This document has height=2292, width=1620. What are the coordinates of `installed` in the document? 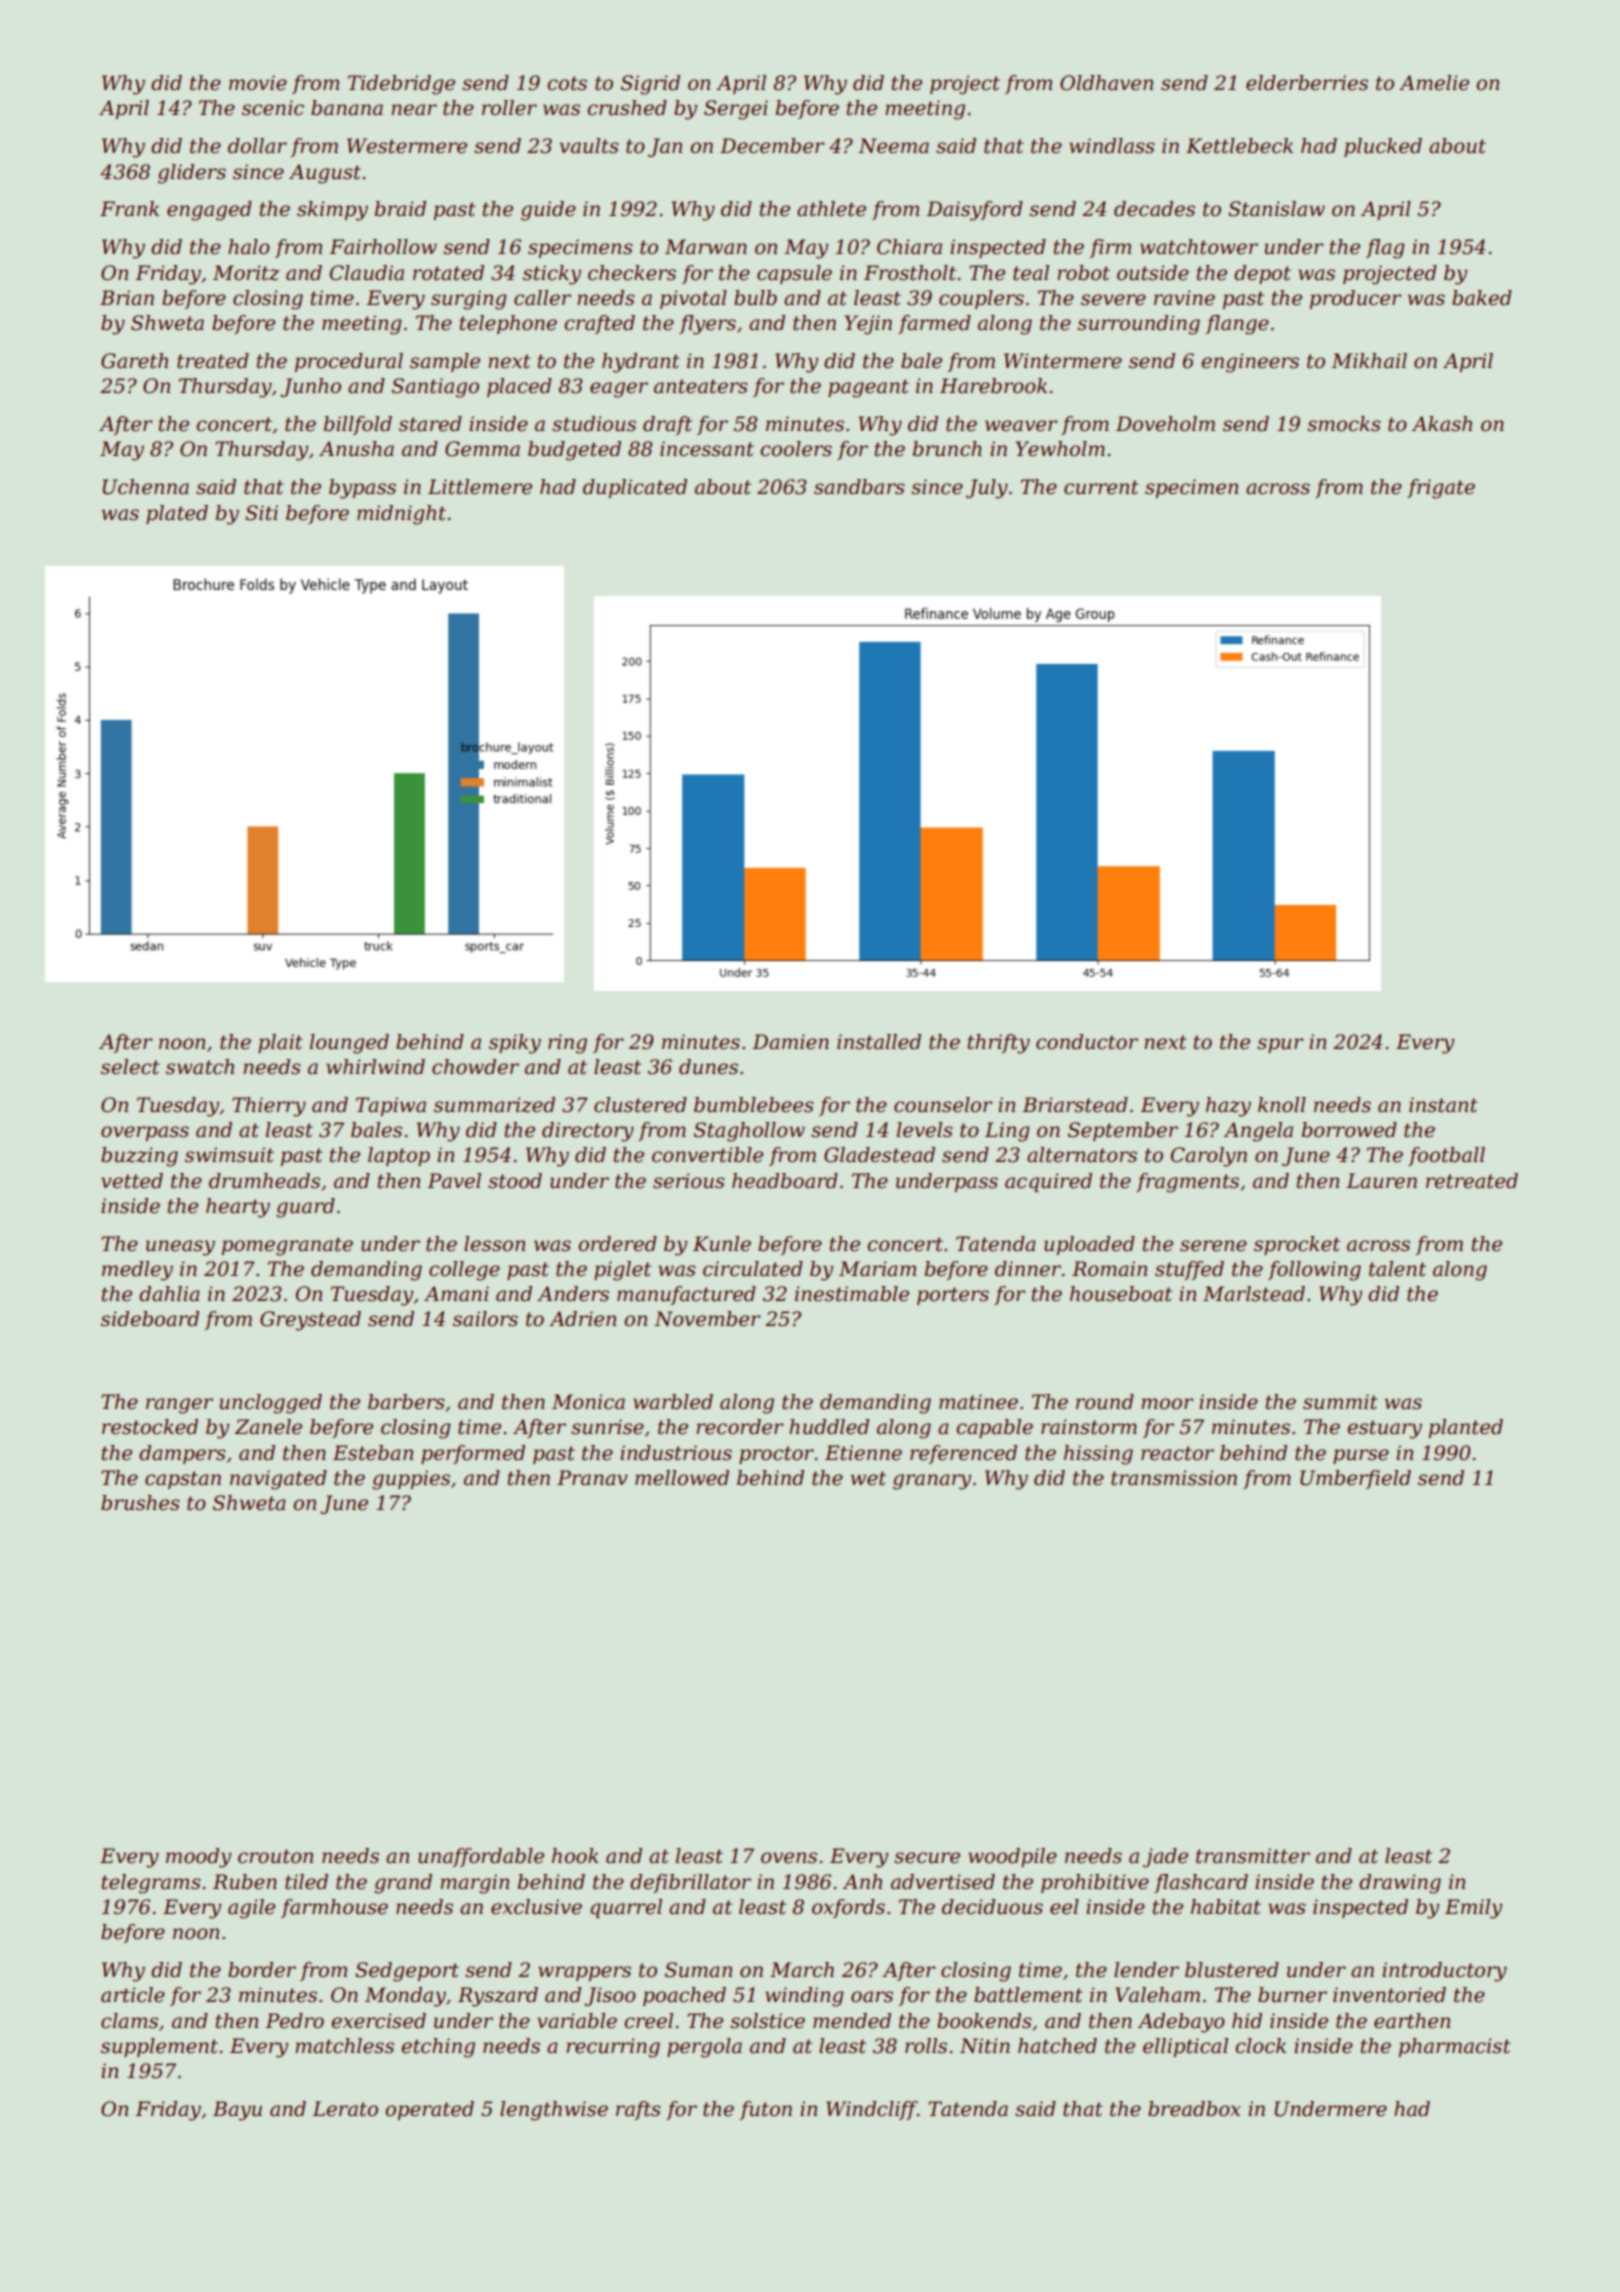 It's located at (879, 1042).
